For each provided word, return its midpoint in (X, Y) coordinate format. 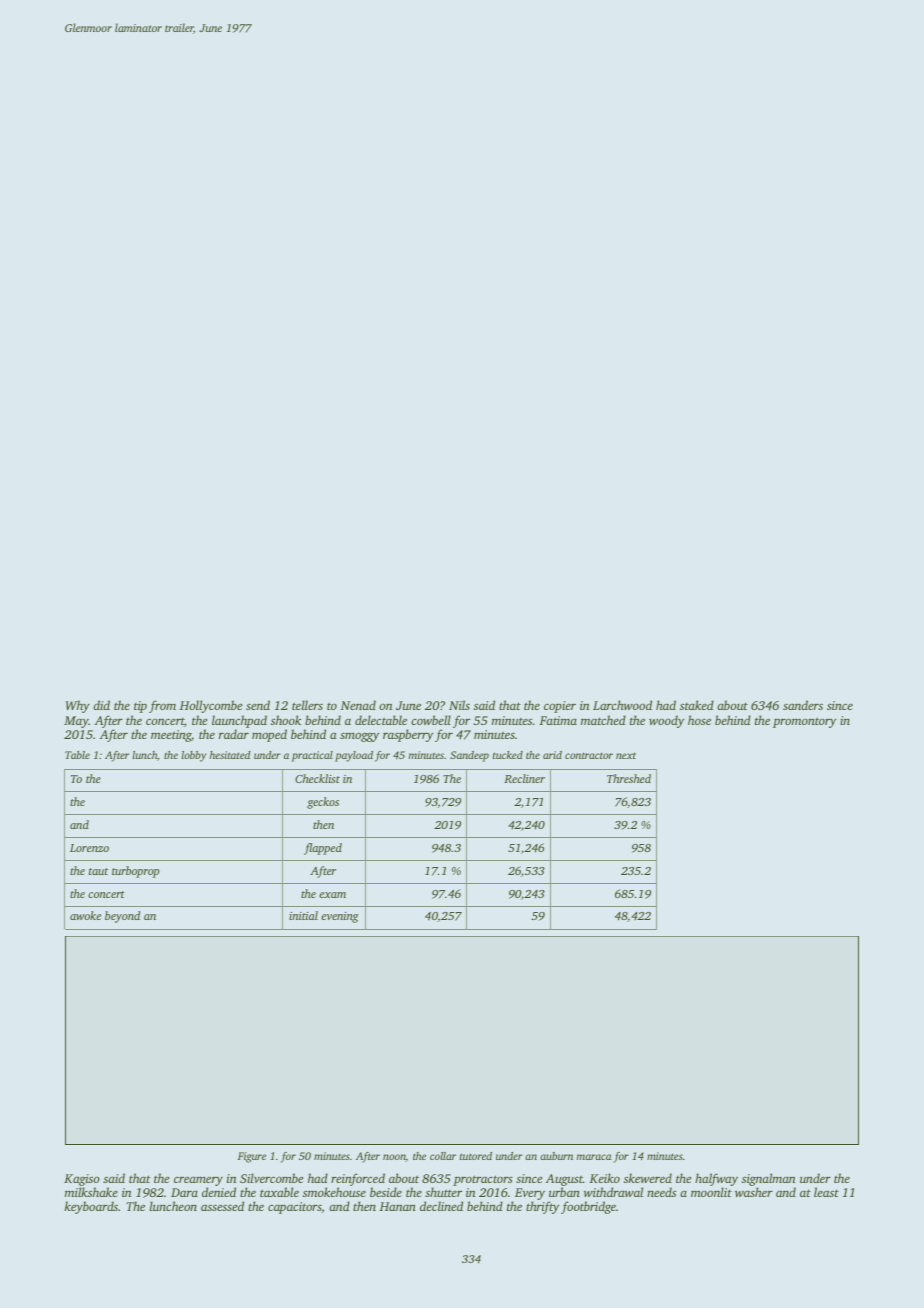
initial (303, 915)
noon (394, 1158)
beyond (122, 917)
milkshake (91, 1192)
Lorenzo (89, 848)
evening (340, 917)
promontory (804, 722)
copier (560, 707)
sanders (803, 705)
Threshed (629, 778)
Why (78, 706)
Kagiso (82, 1180)
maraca (594, 1157)
